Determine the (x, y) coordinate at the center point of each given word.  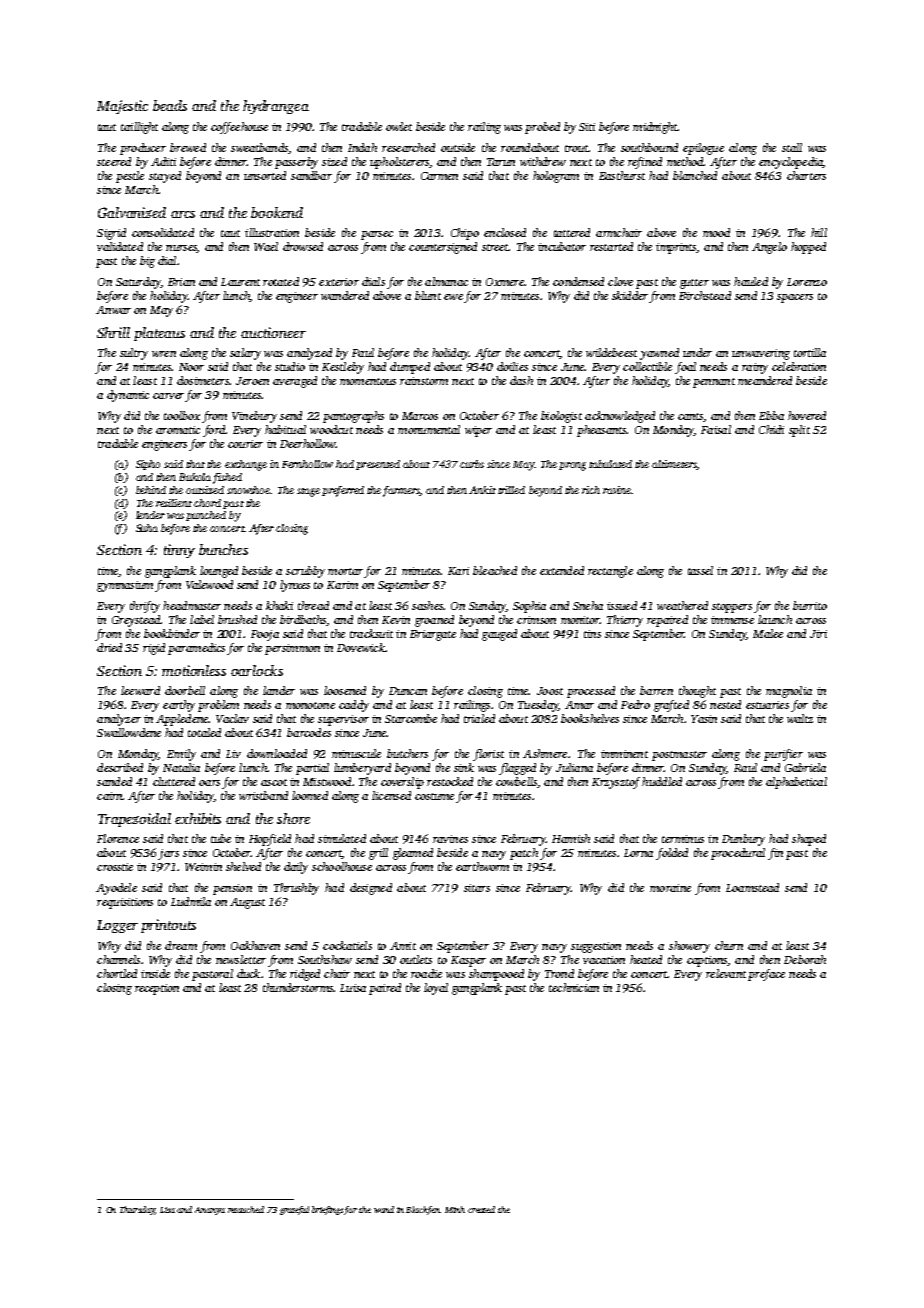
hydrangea (276, 107)
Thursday (137, 1210)
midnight (655, 128)
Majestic (122, 107)
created (481, 1209)
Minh (455, 1209)
